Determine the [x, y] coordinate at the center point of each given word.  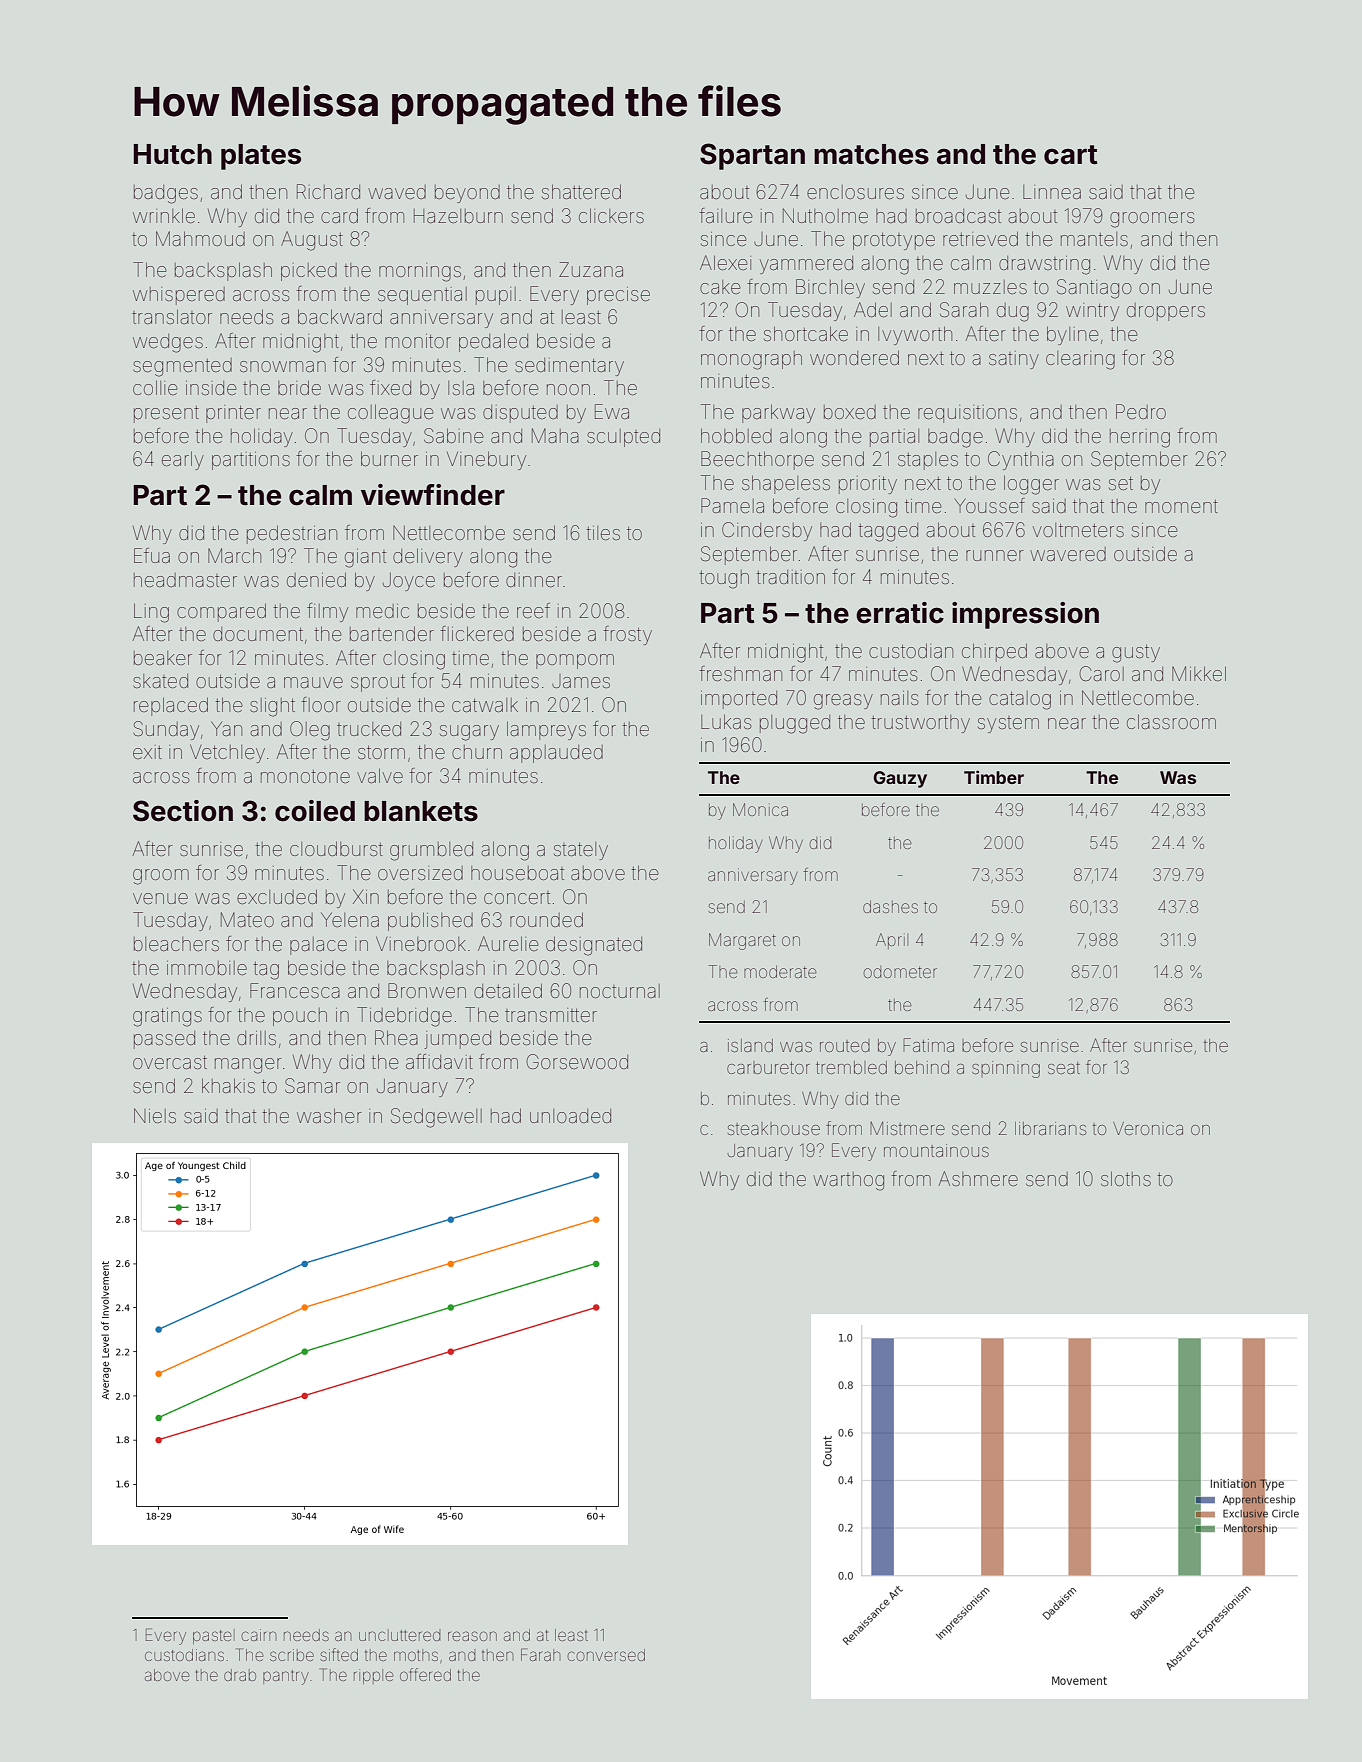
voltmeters [1078, 530]
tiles [603, 533]
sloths [1126, 1178]
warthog [848, 1181]
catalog [1020, 700]
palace [318, 946]
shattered [581, 191]
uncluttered [399, 1635]
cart [1071, 155]
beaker [163, 658]
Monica [760, 809]
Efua [152, 555]
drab [240, 1675]
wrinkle [164, 215]
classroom [1171, 721]
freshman [740, 673]
